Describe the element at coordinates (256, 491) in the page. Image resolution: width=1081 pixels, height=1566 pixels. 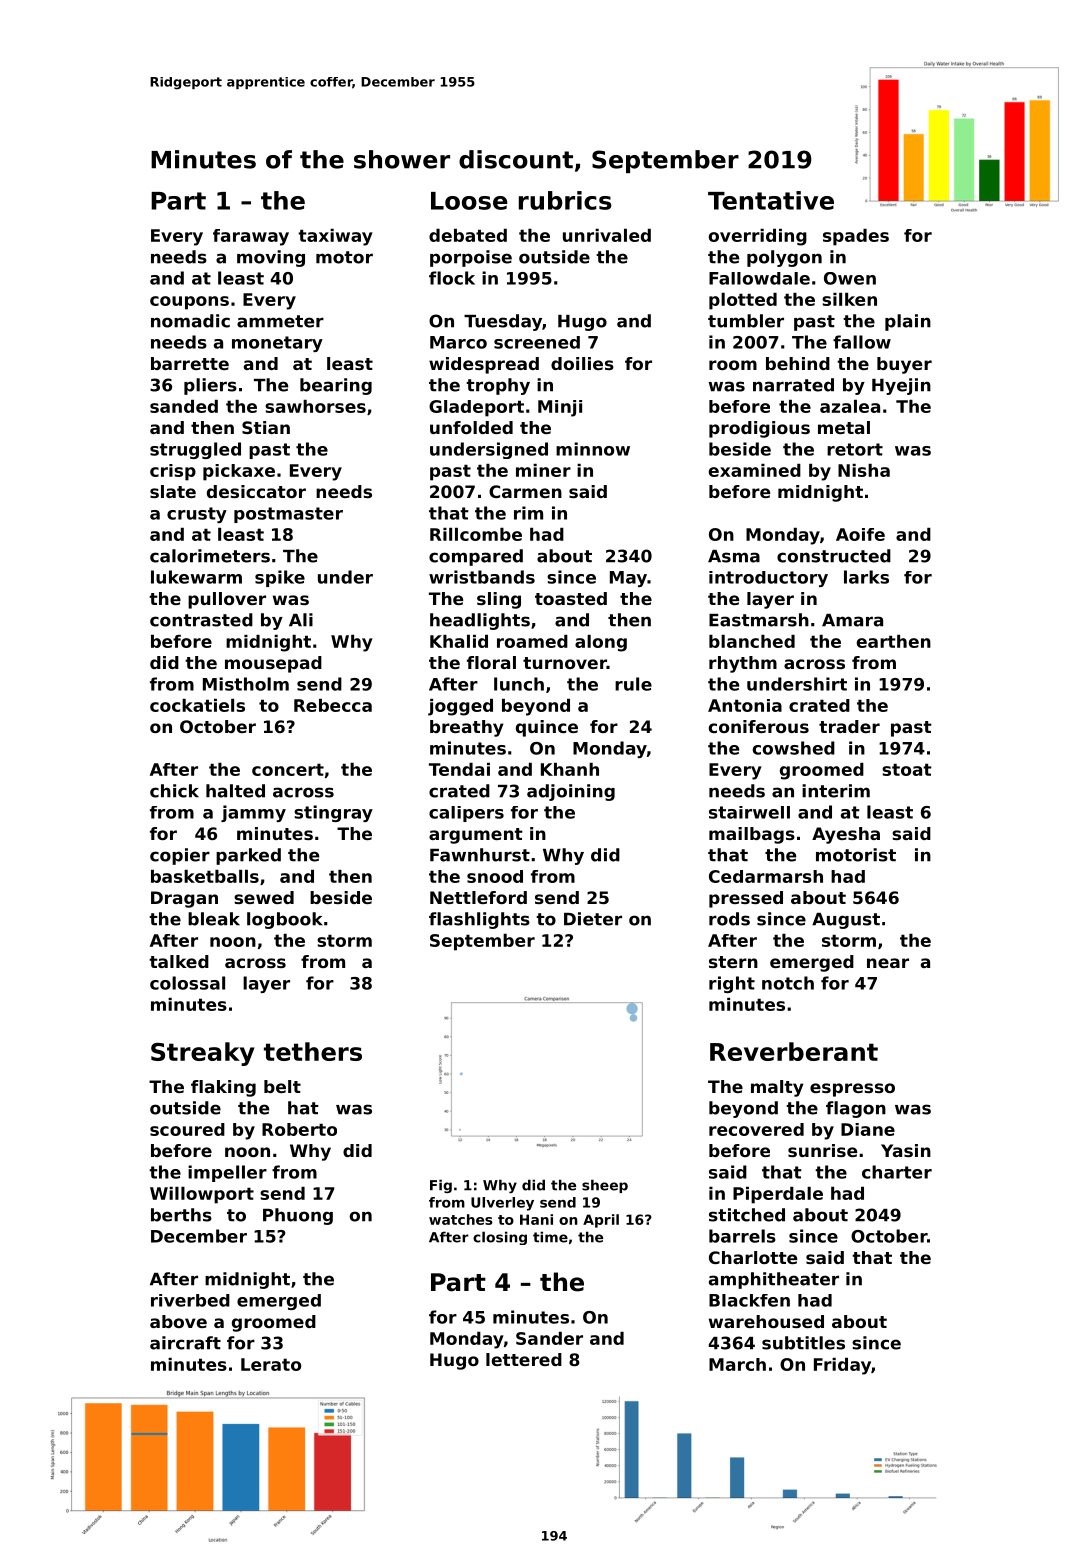
I see `desiccator` at that location.
